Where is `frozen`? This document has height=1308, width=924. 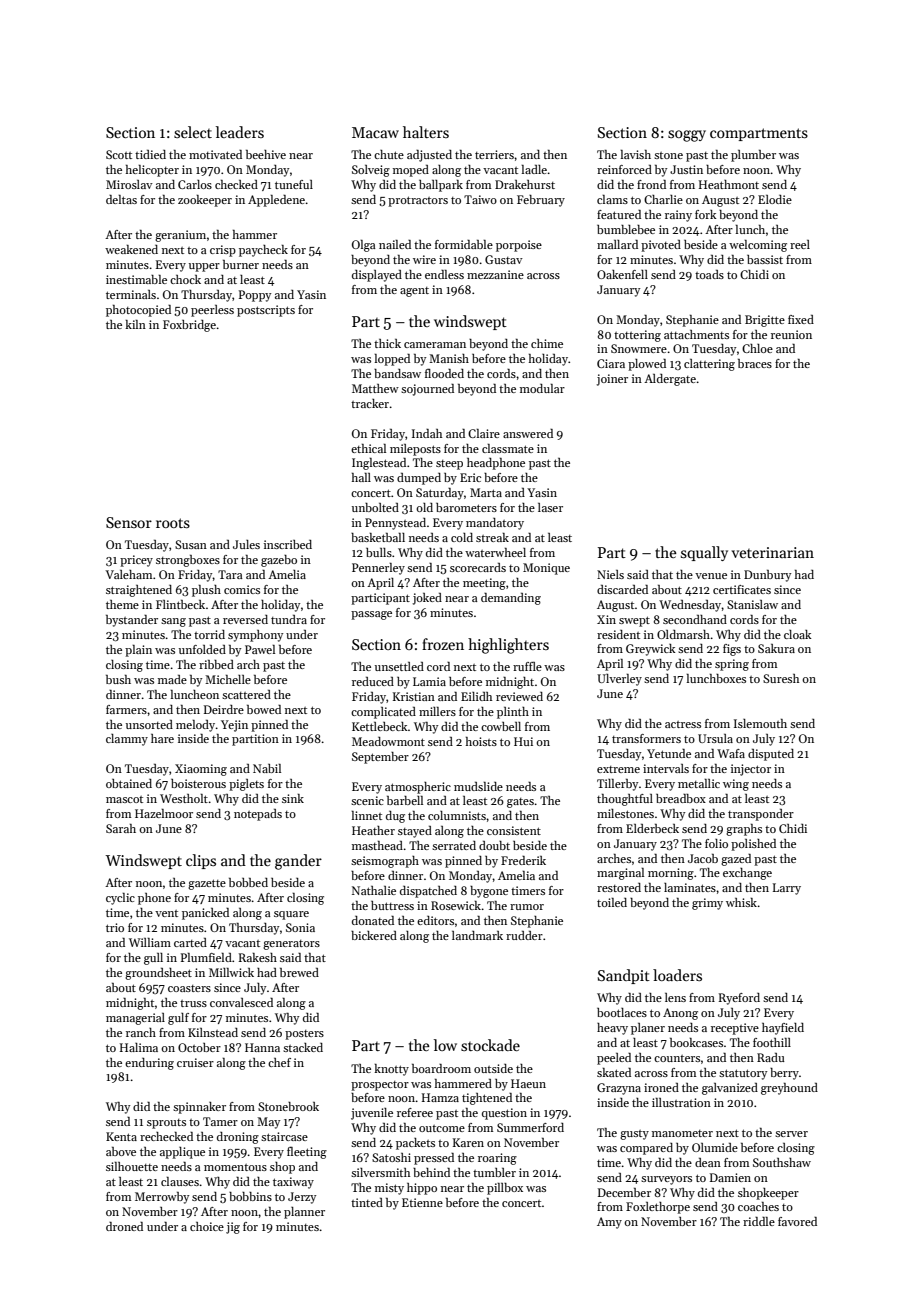
frozen is located at coordinates (443, 644).
